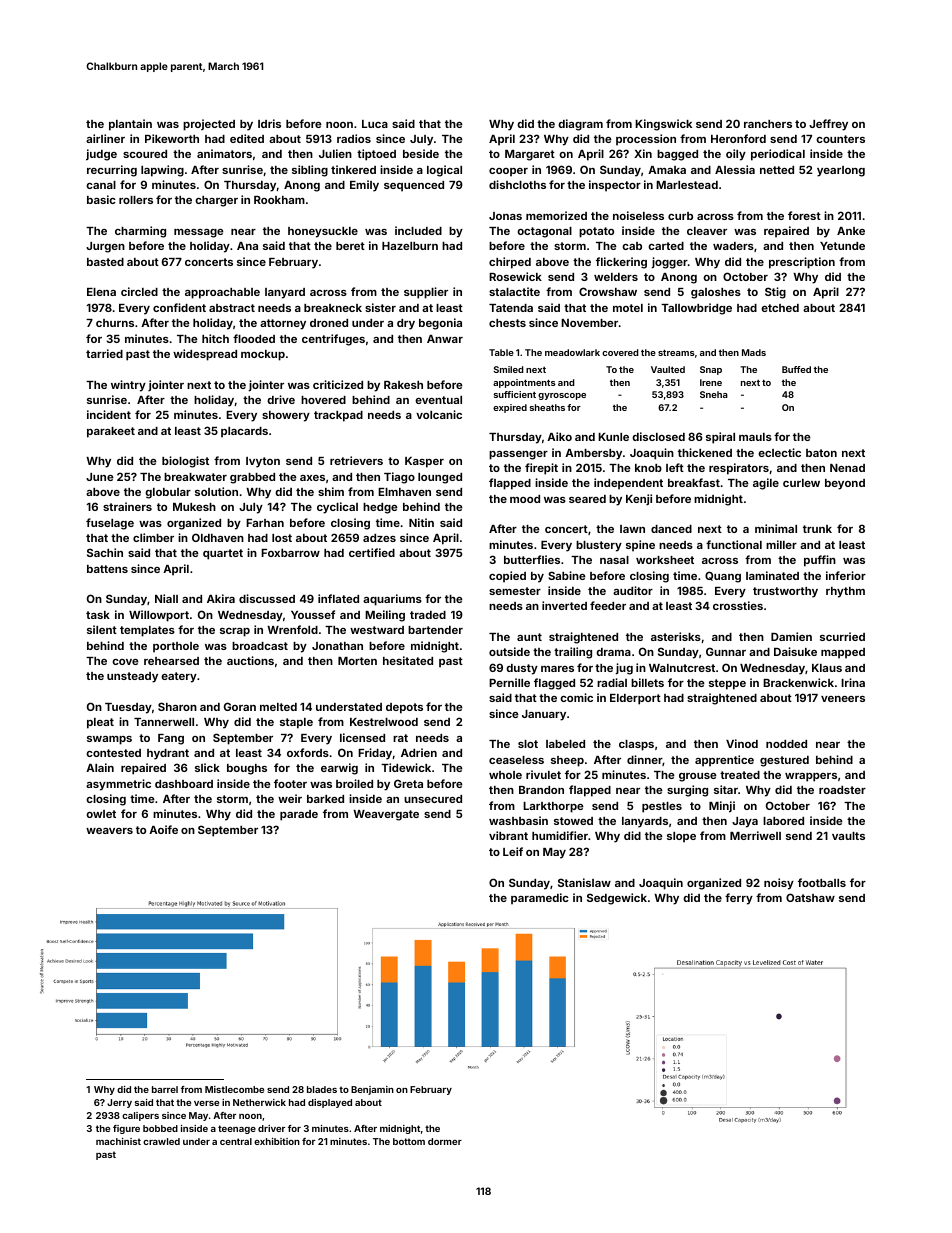  I want to click on steppe, so click(727, 684).
